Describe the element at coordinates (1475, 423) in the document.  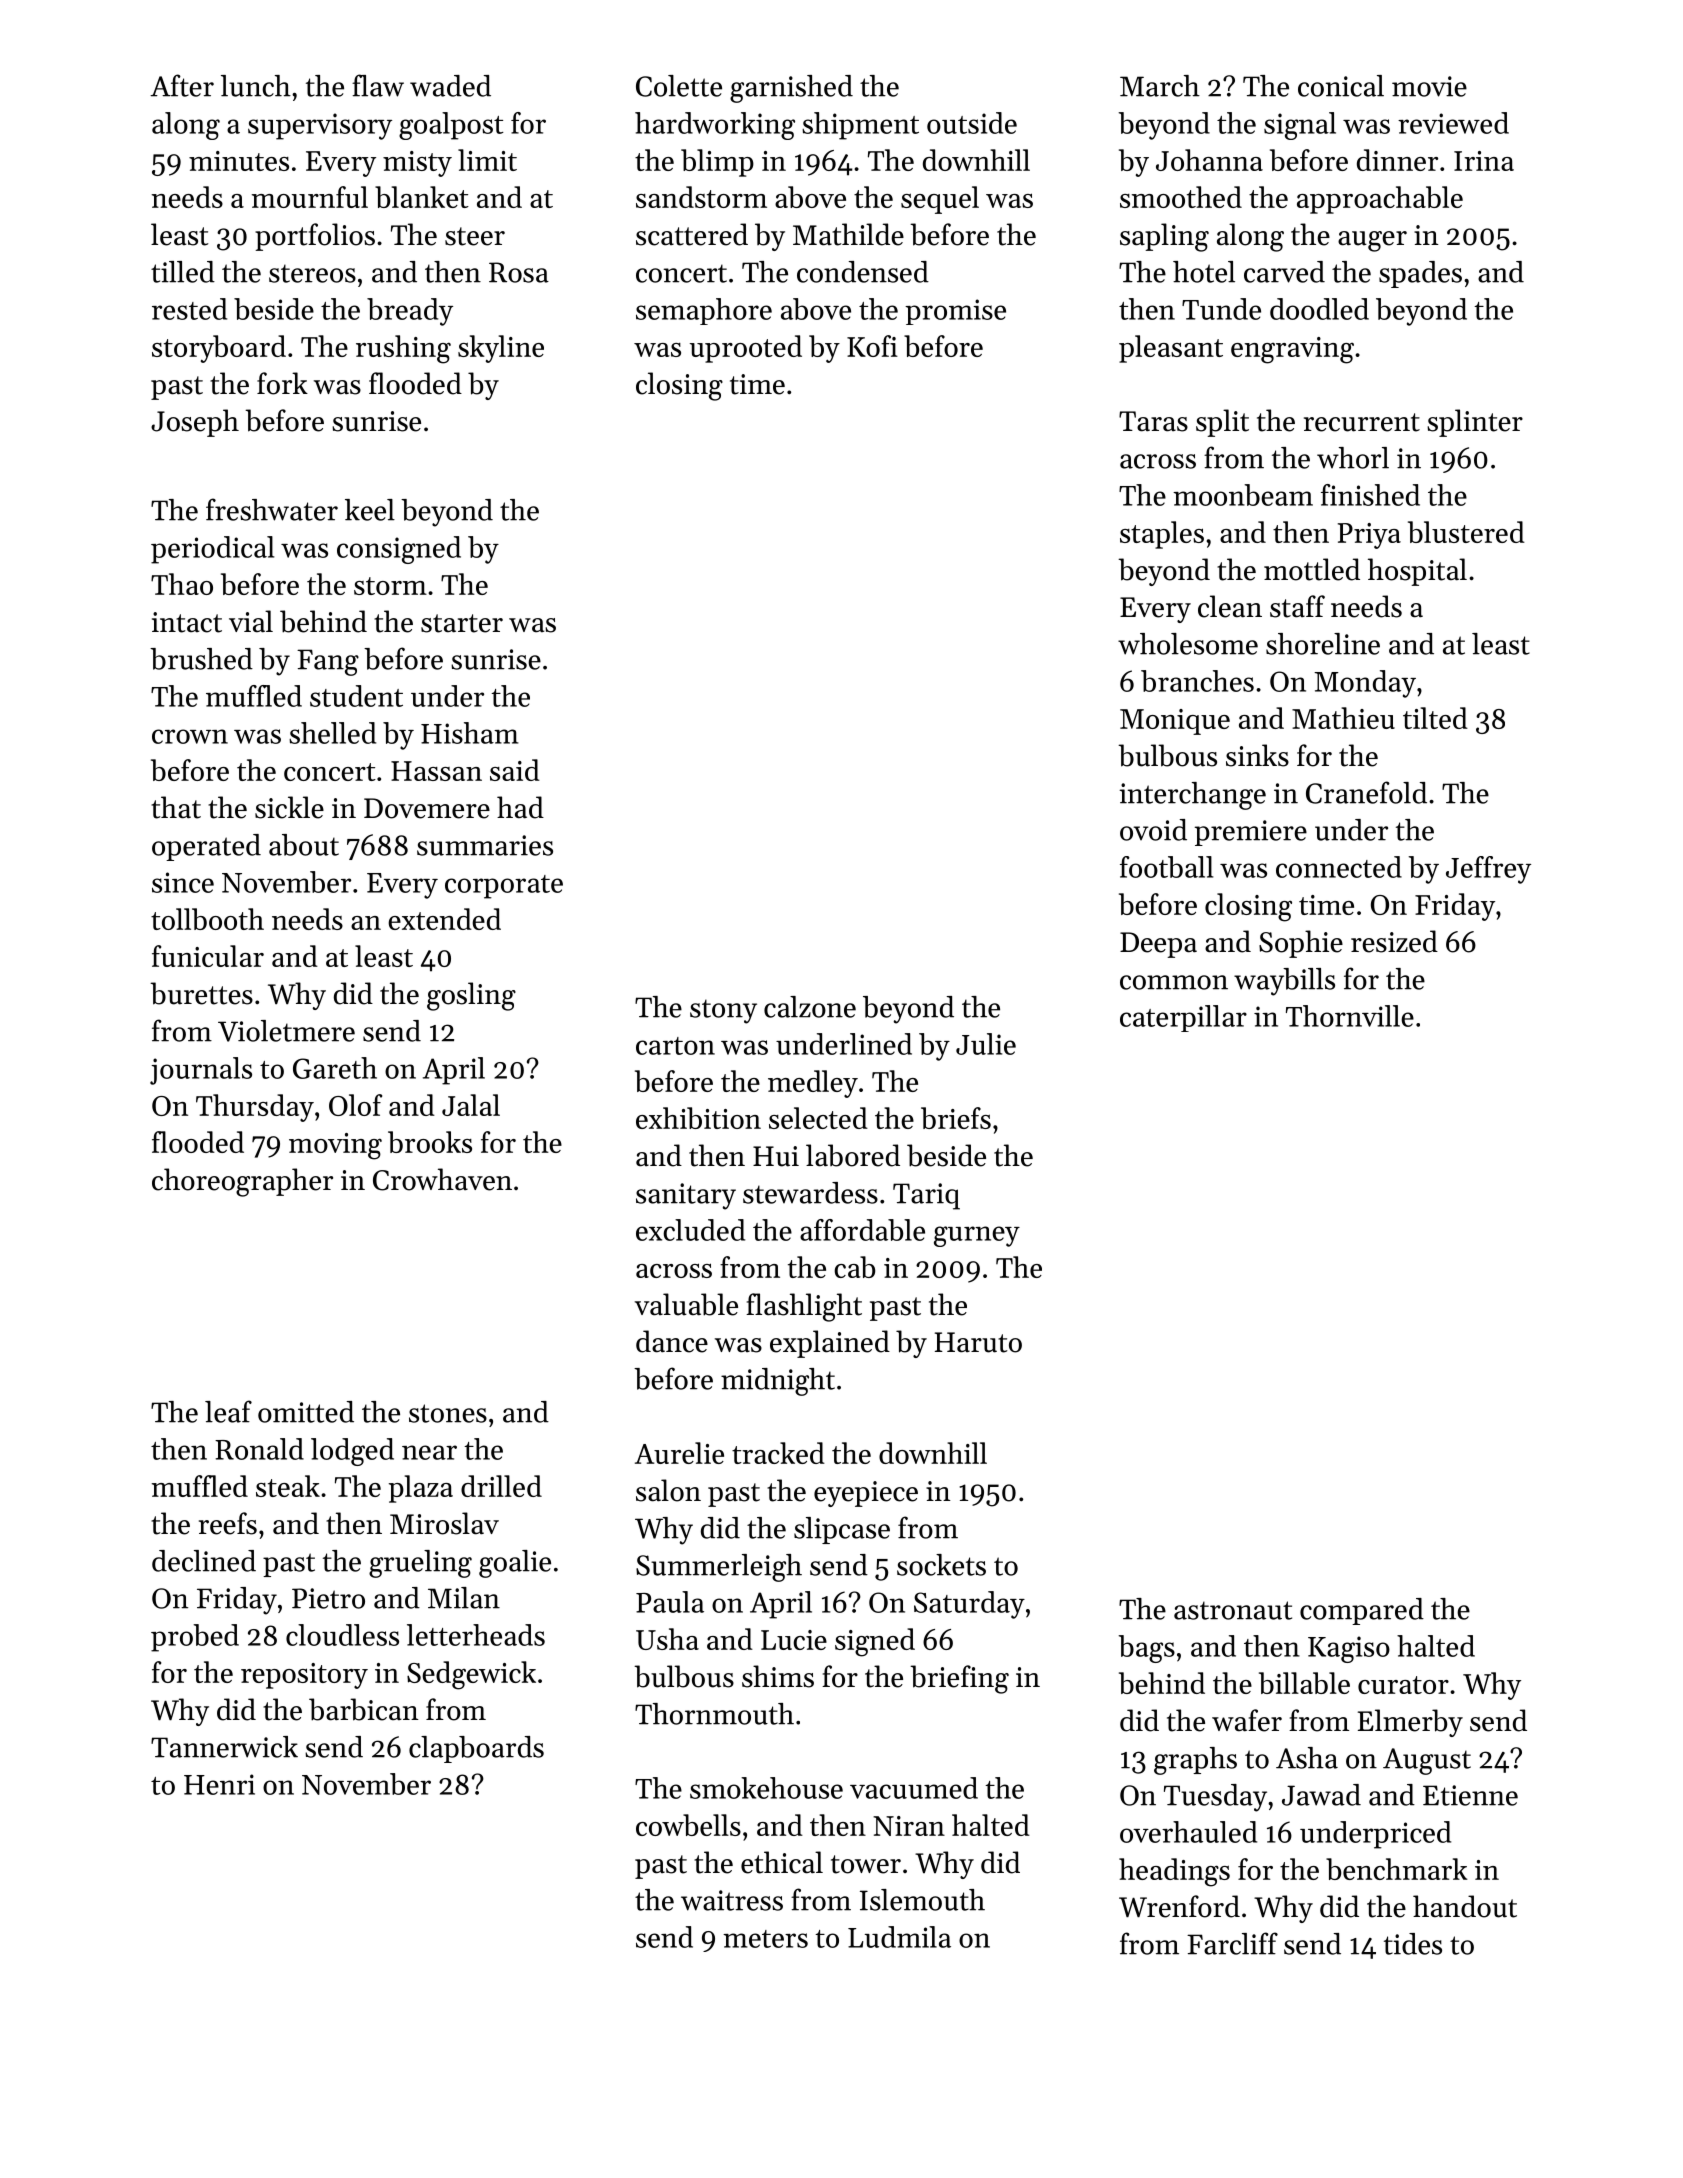
I see `splinter` at that location.
